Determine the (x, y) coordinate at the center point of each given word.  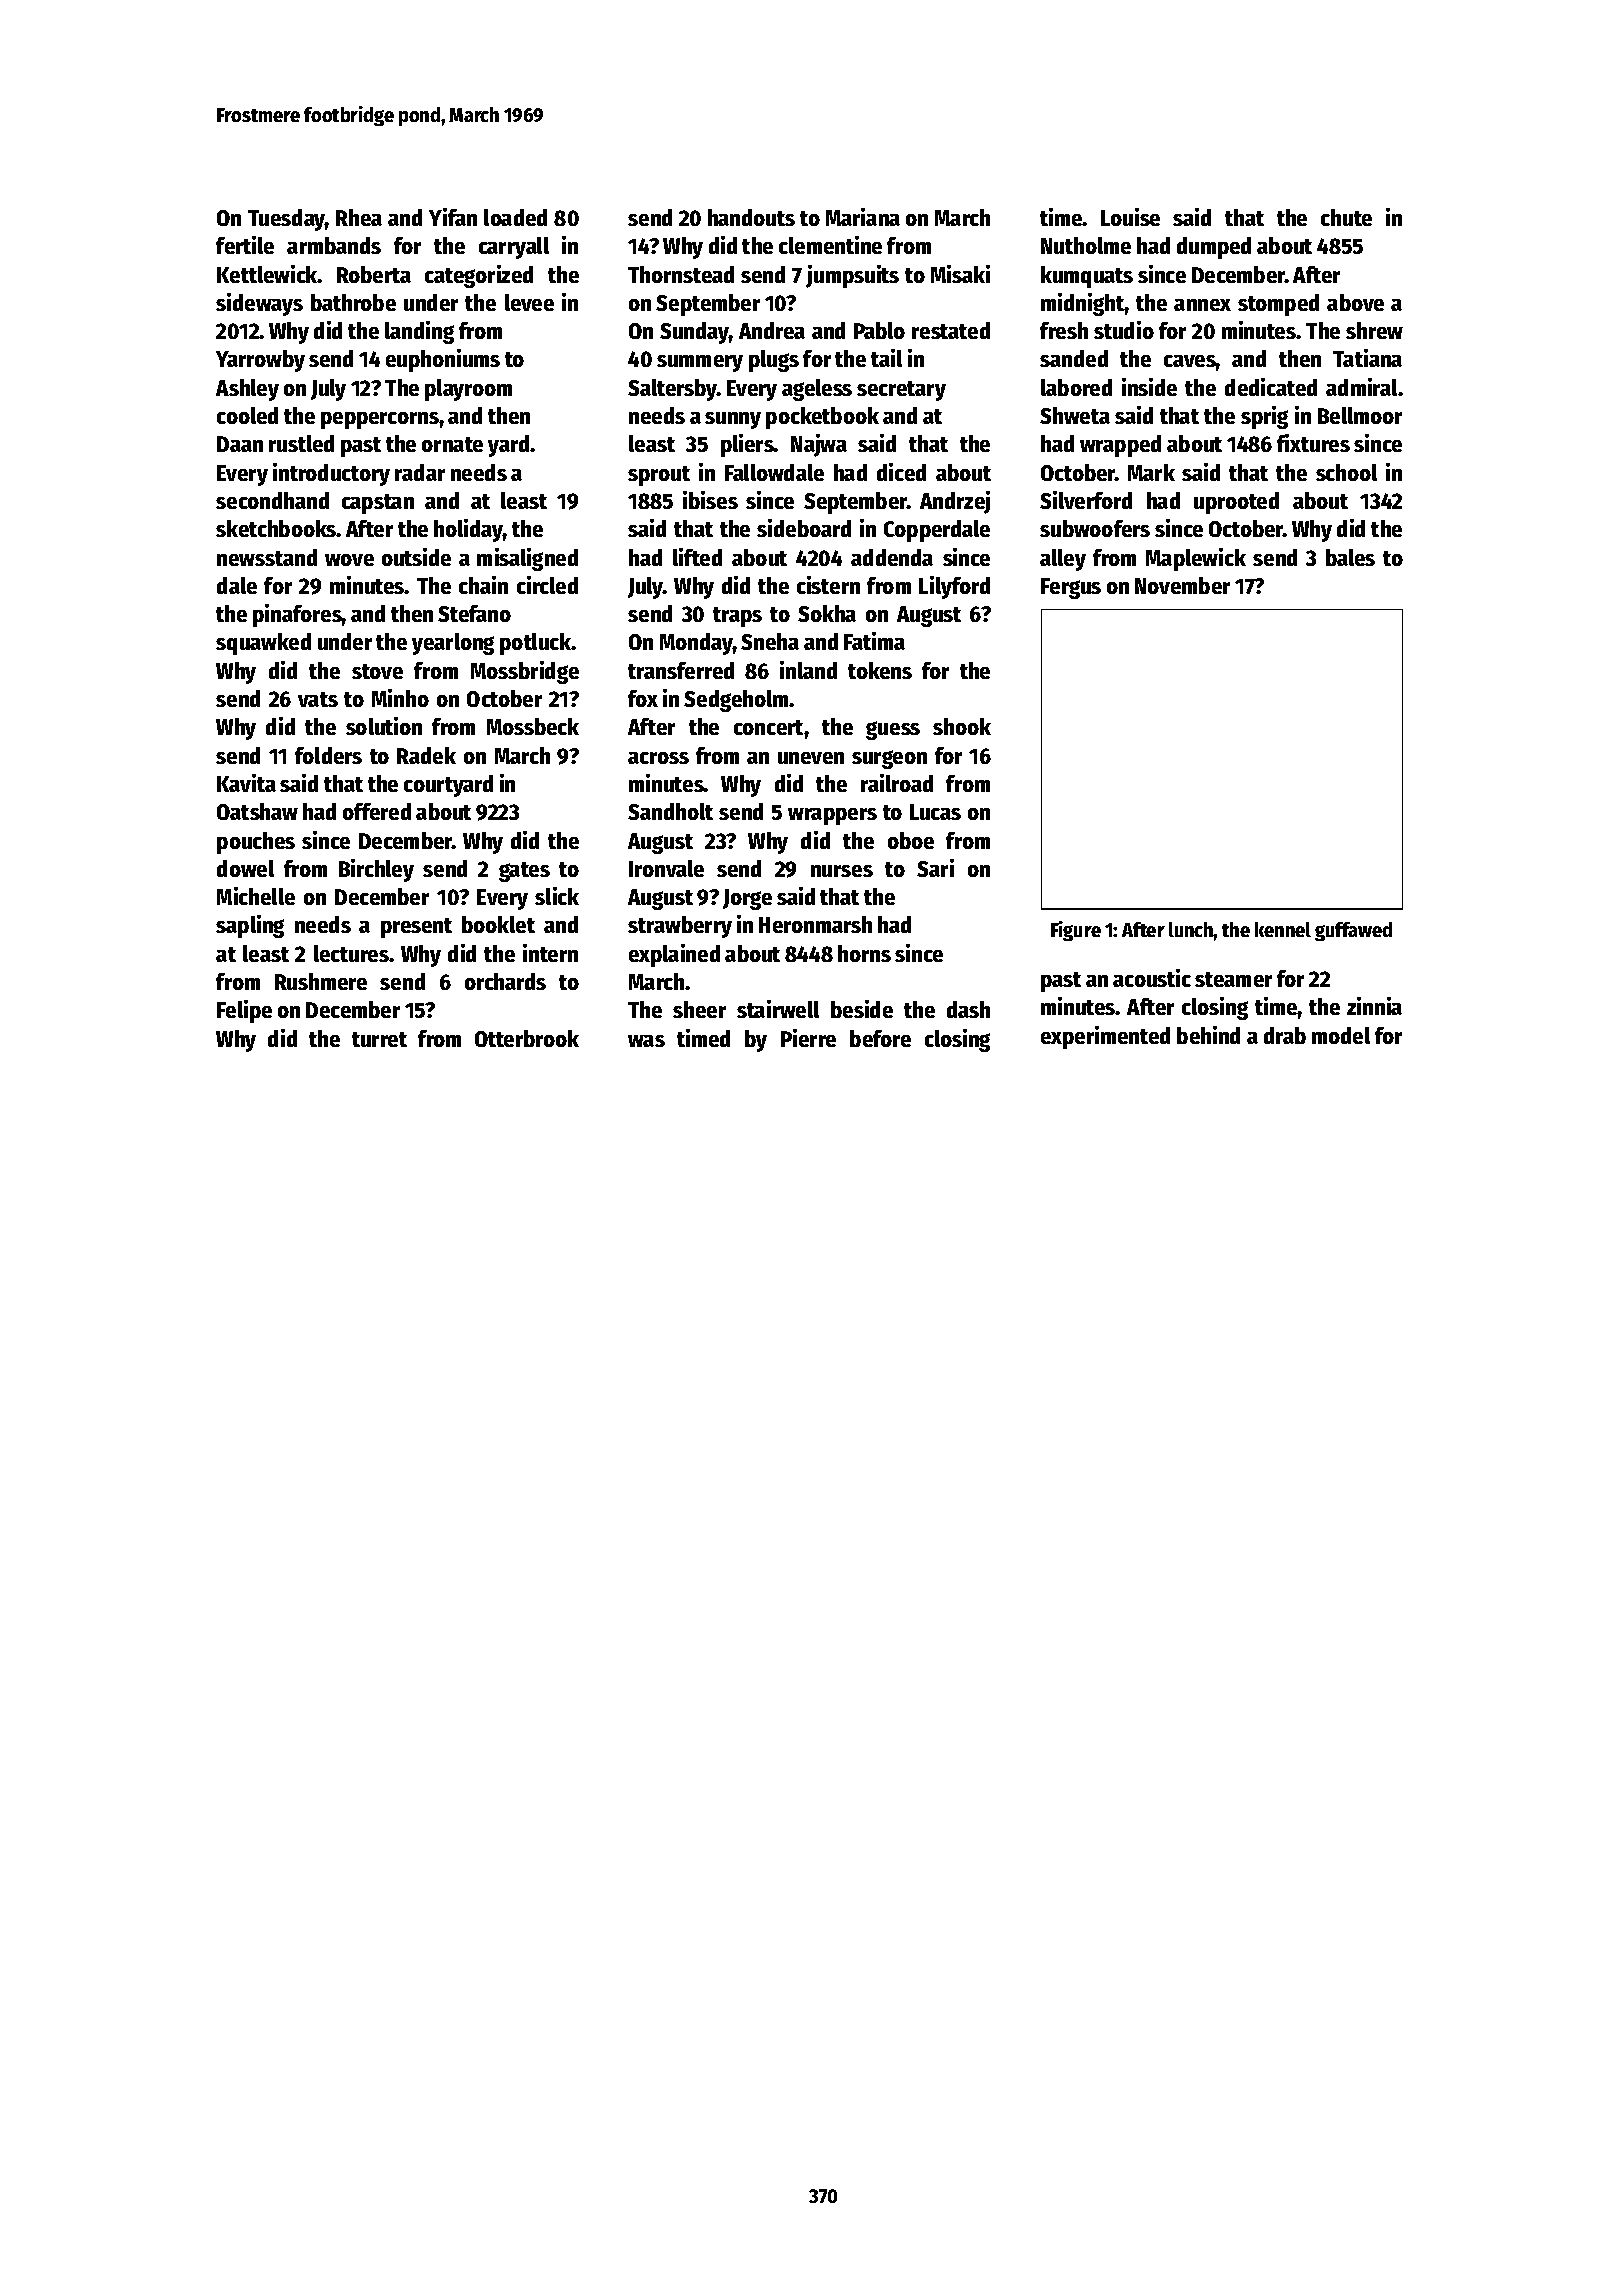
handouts (751, 217)
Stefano (474, 613)
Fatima (874, 641)
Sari (935, 868)
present (416, 928)
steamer (1233, 979)
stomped (1278, 305)
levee (529, 302)
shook (962, 726)
